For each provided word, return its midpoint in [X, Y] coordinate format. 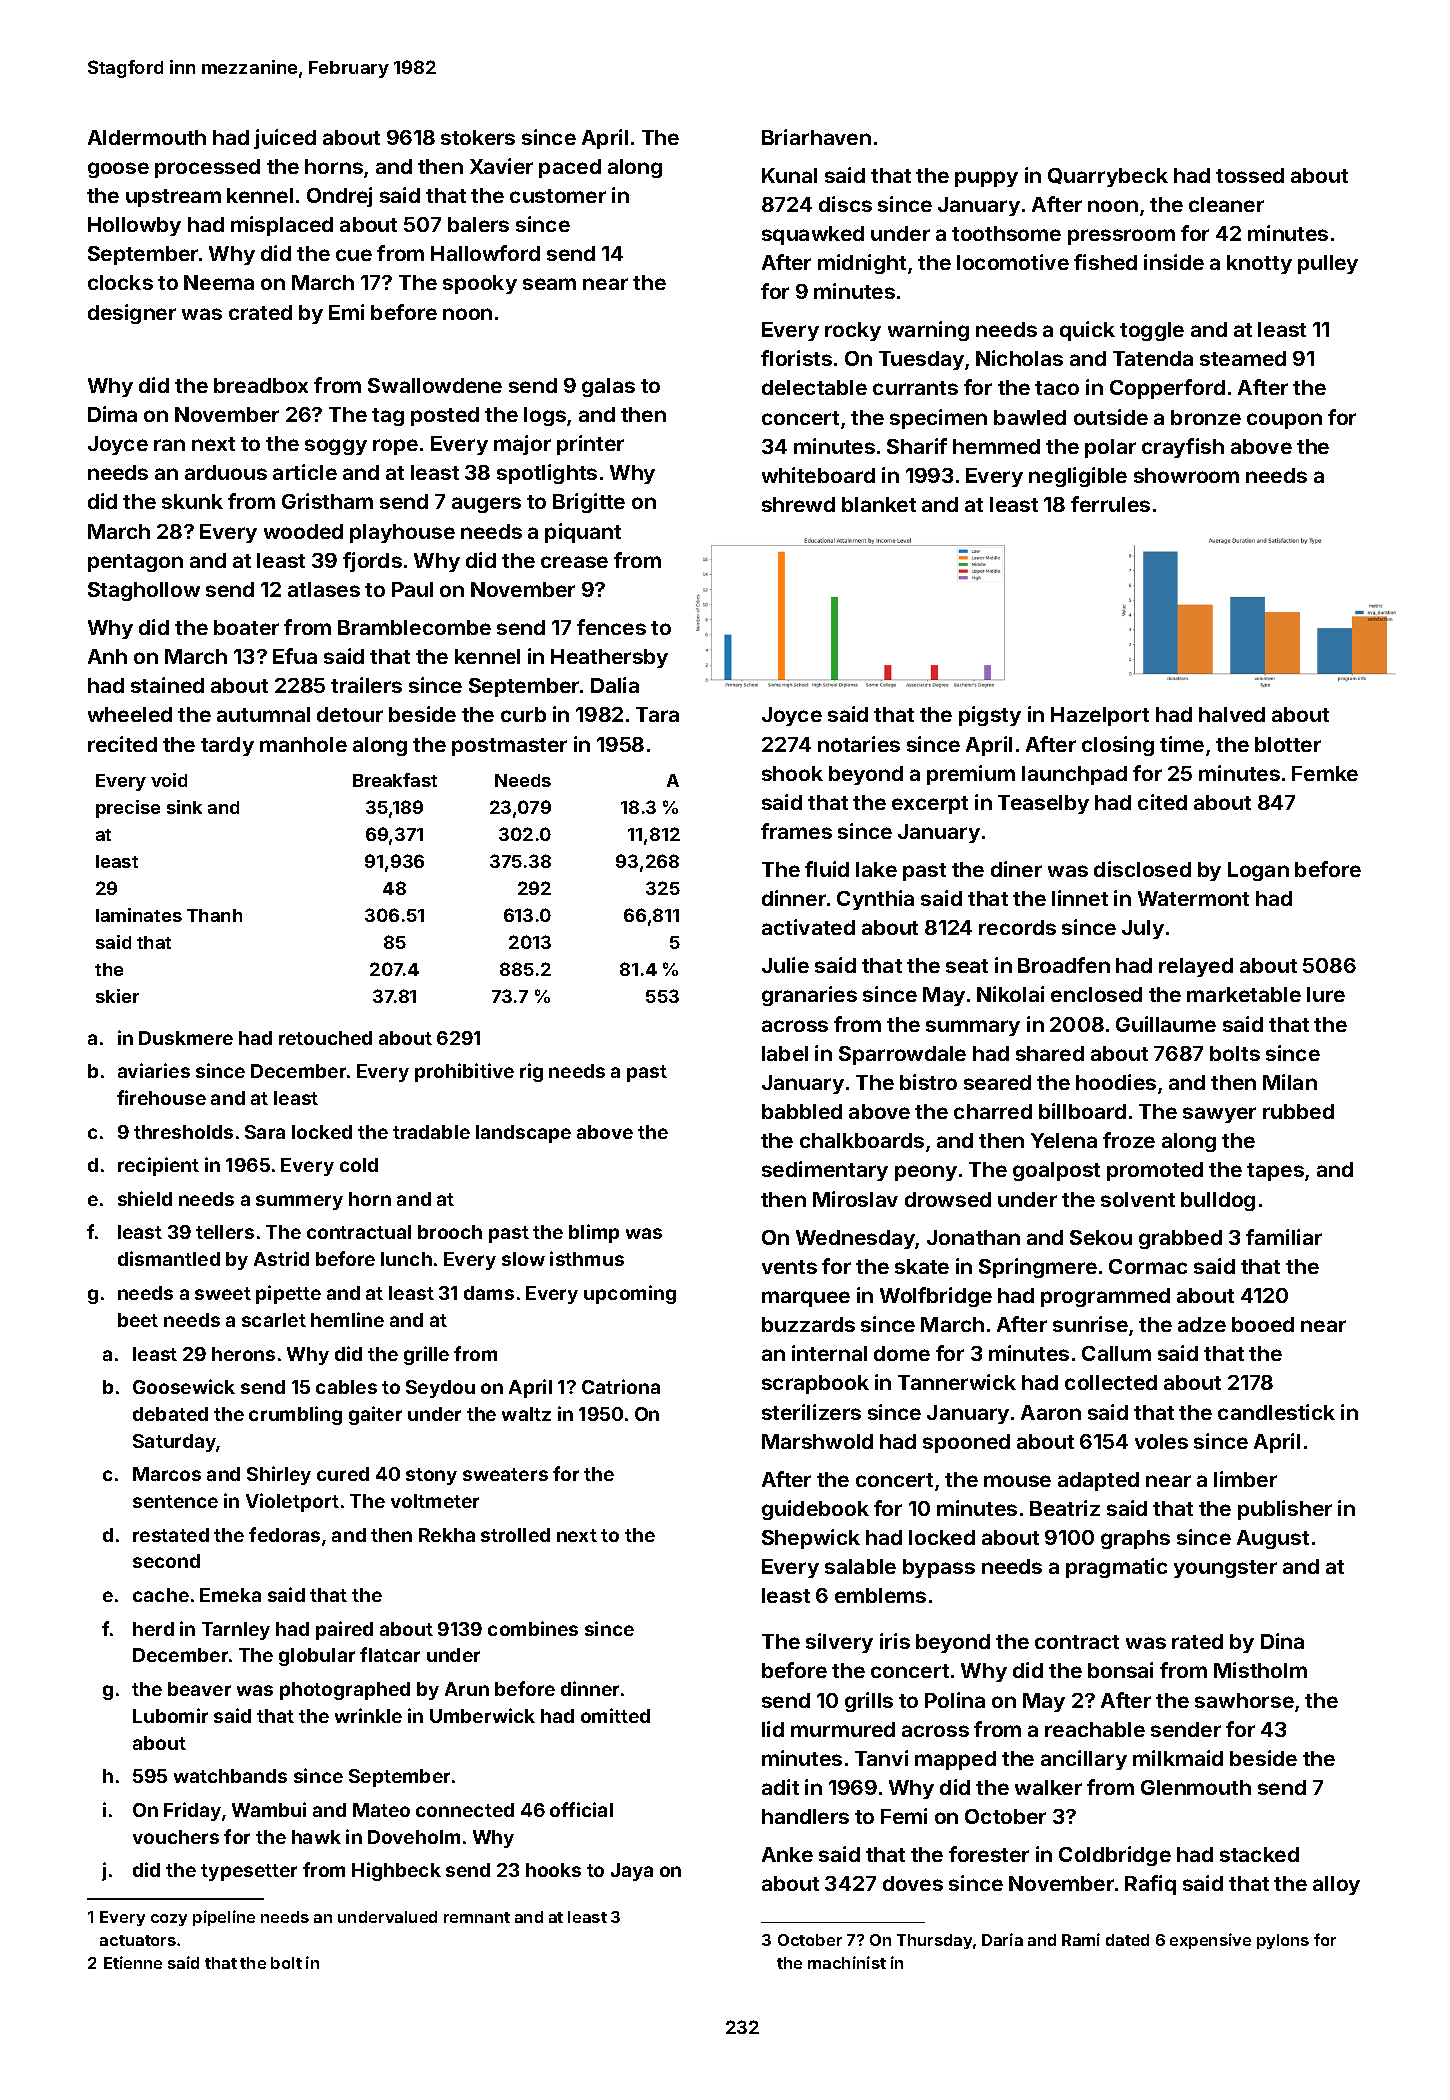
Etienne [133, 1962]
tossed [1250, 175]
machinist [847, 1962]
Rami [1081, 1939]
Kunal [789, 175]
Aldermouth [147, 137]
